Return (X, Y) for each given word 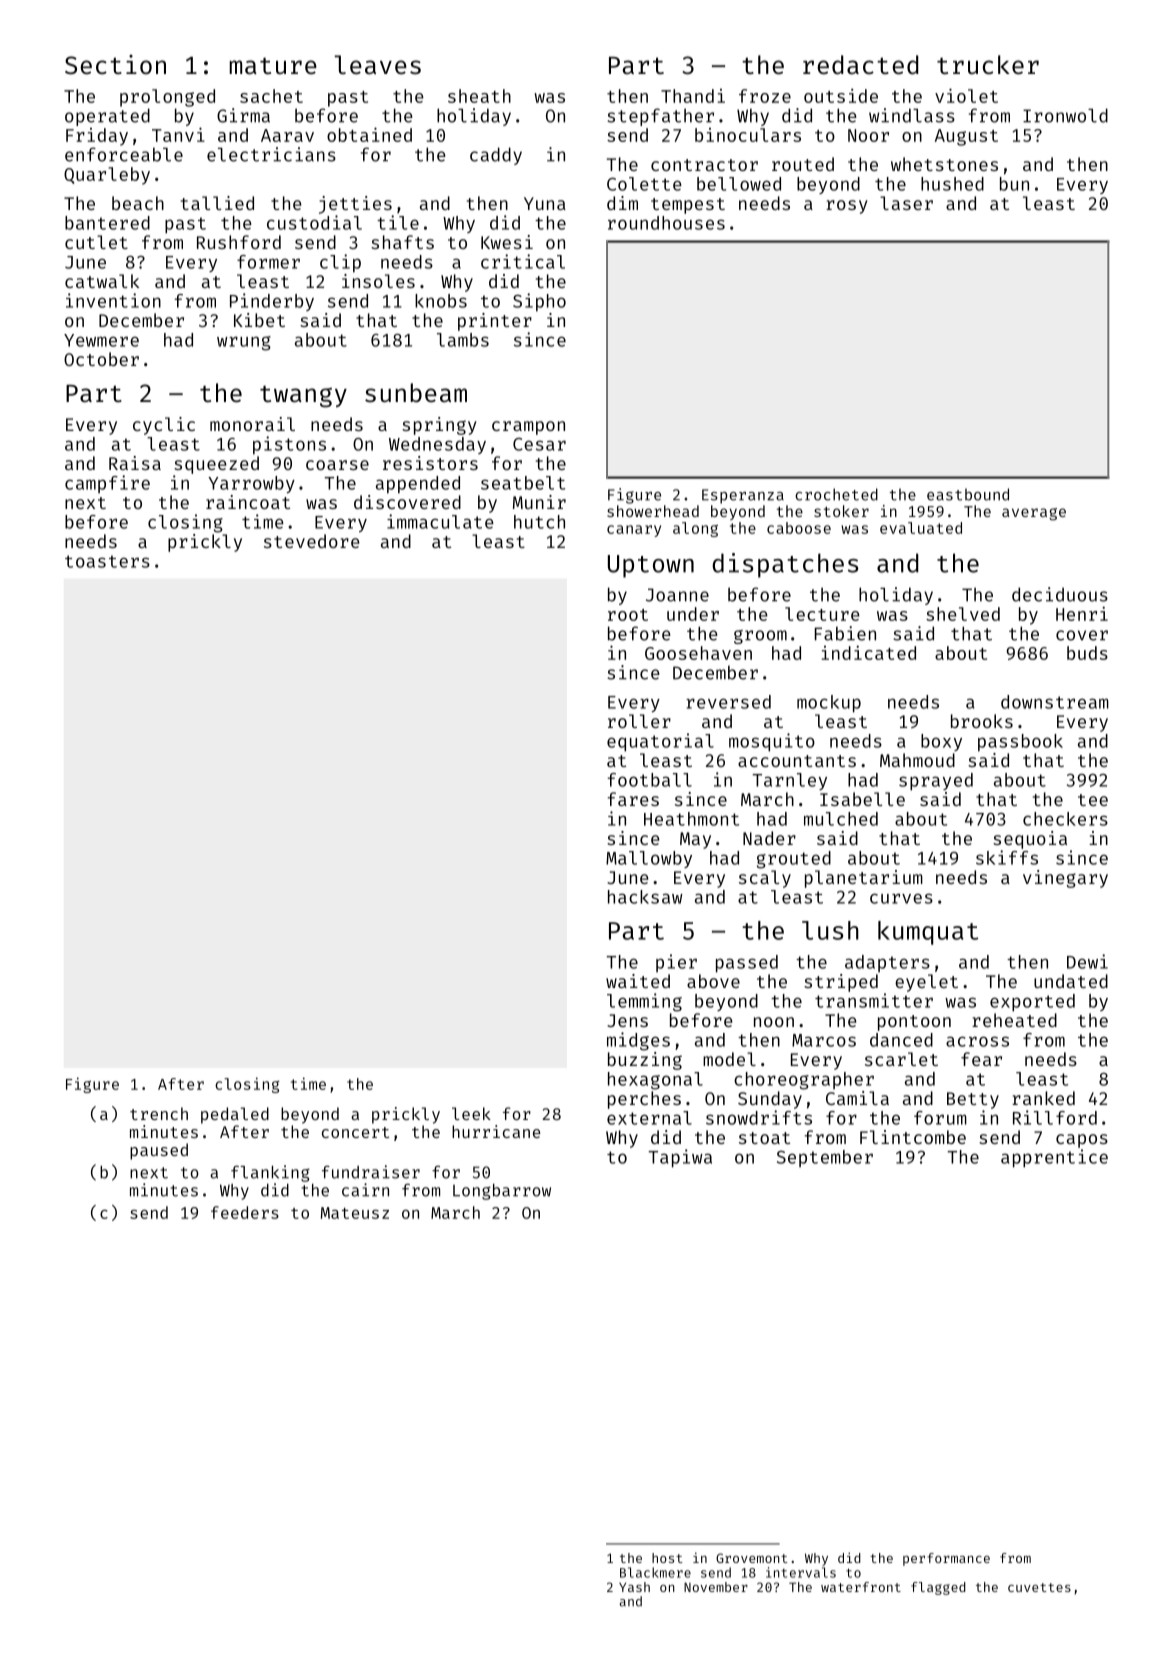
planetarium (864, 879)
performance (946, 1559)
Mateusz (355, 1213)
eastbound (968, 494)
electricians (271, 154)
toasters (107, 561)
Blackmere (655, 1572)
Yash (634, 1587)
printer (495, 322)
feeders (245, 1212)
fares (633, 799)
